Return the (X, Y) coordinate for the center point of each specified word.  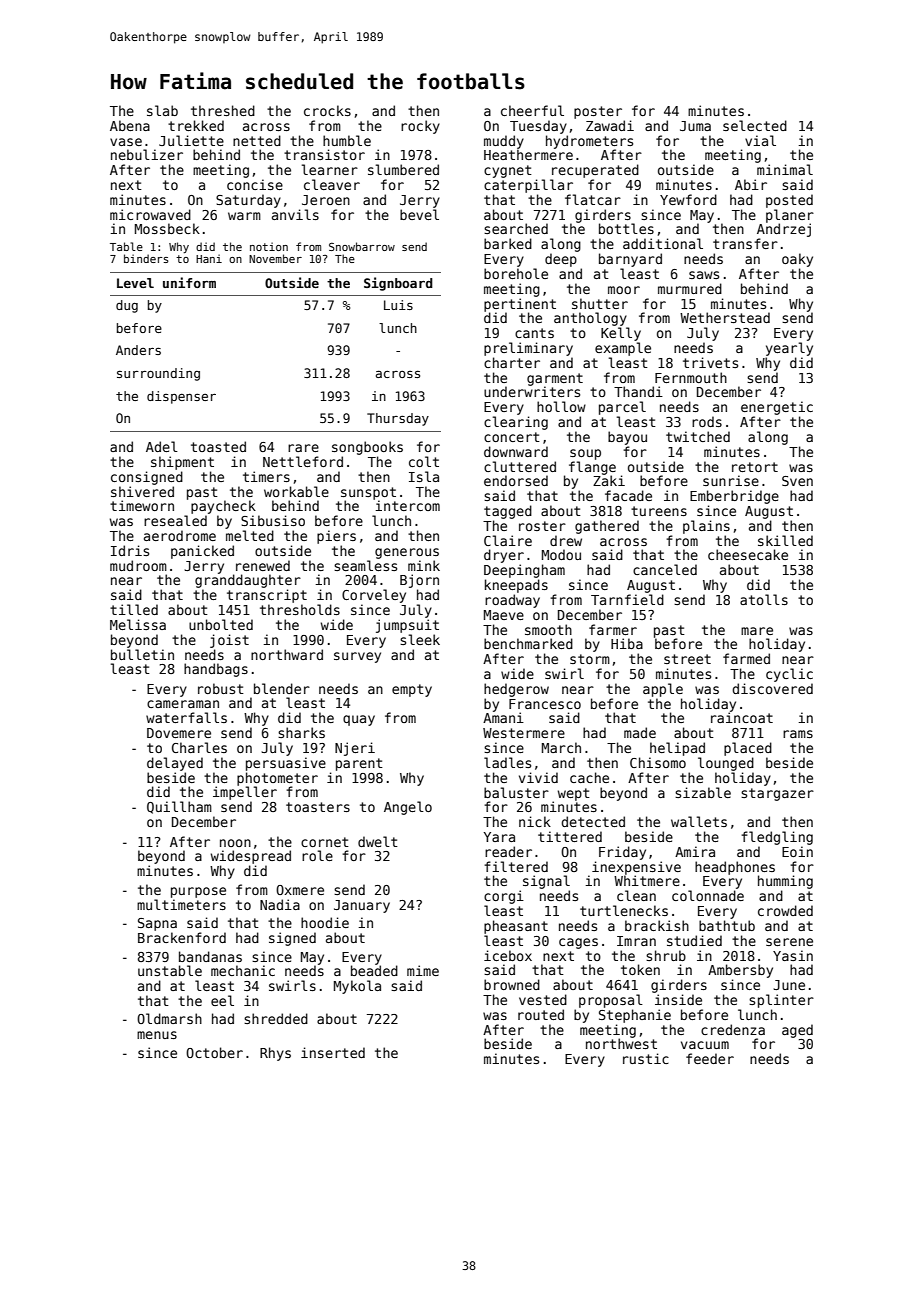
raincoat (742, 717)
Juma (695, 126)
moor (624, 290)
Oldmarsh (169, 1018)
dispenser (181, 397)
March (561, 747)
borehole (516, 273)
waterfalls (186, 717)
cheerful (532, 110)
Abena (130, 125)
